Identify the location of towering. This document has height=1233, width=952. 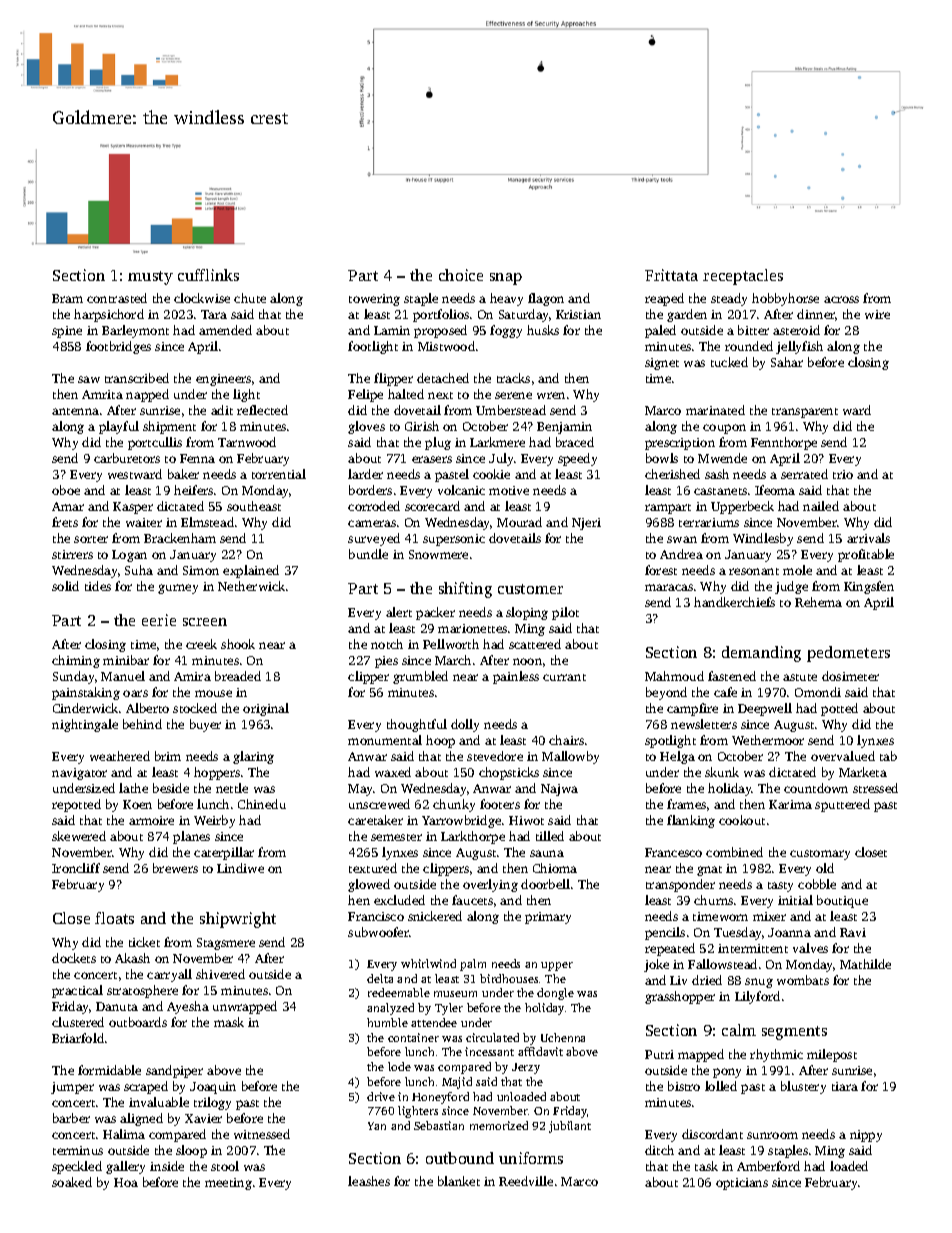
(374, 300).
